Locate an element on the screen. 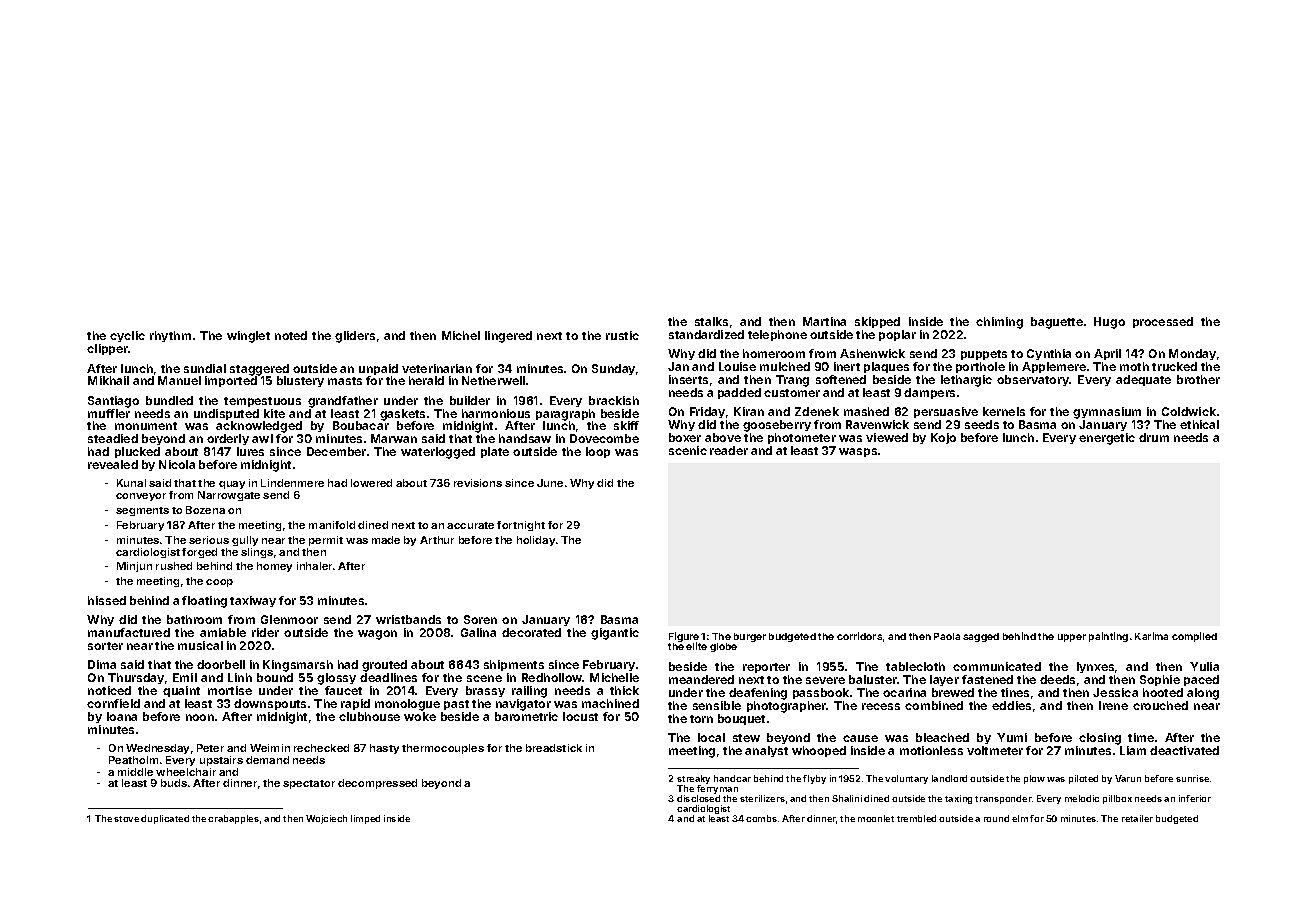  manufactured is located at coordinates (129, 632).
